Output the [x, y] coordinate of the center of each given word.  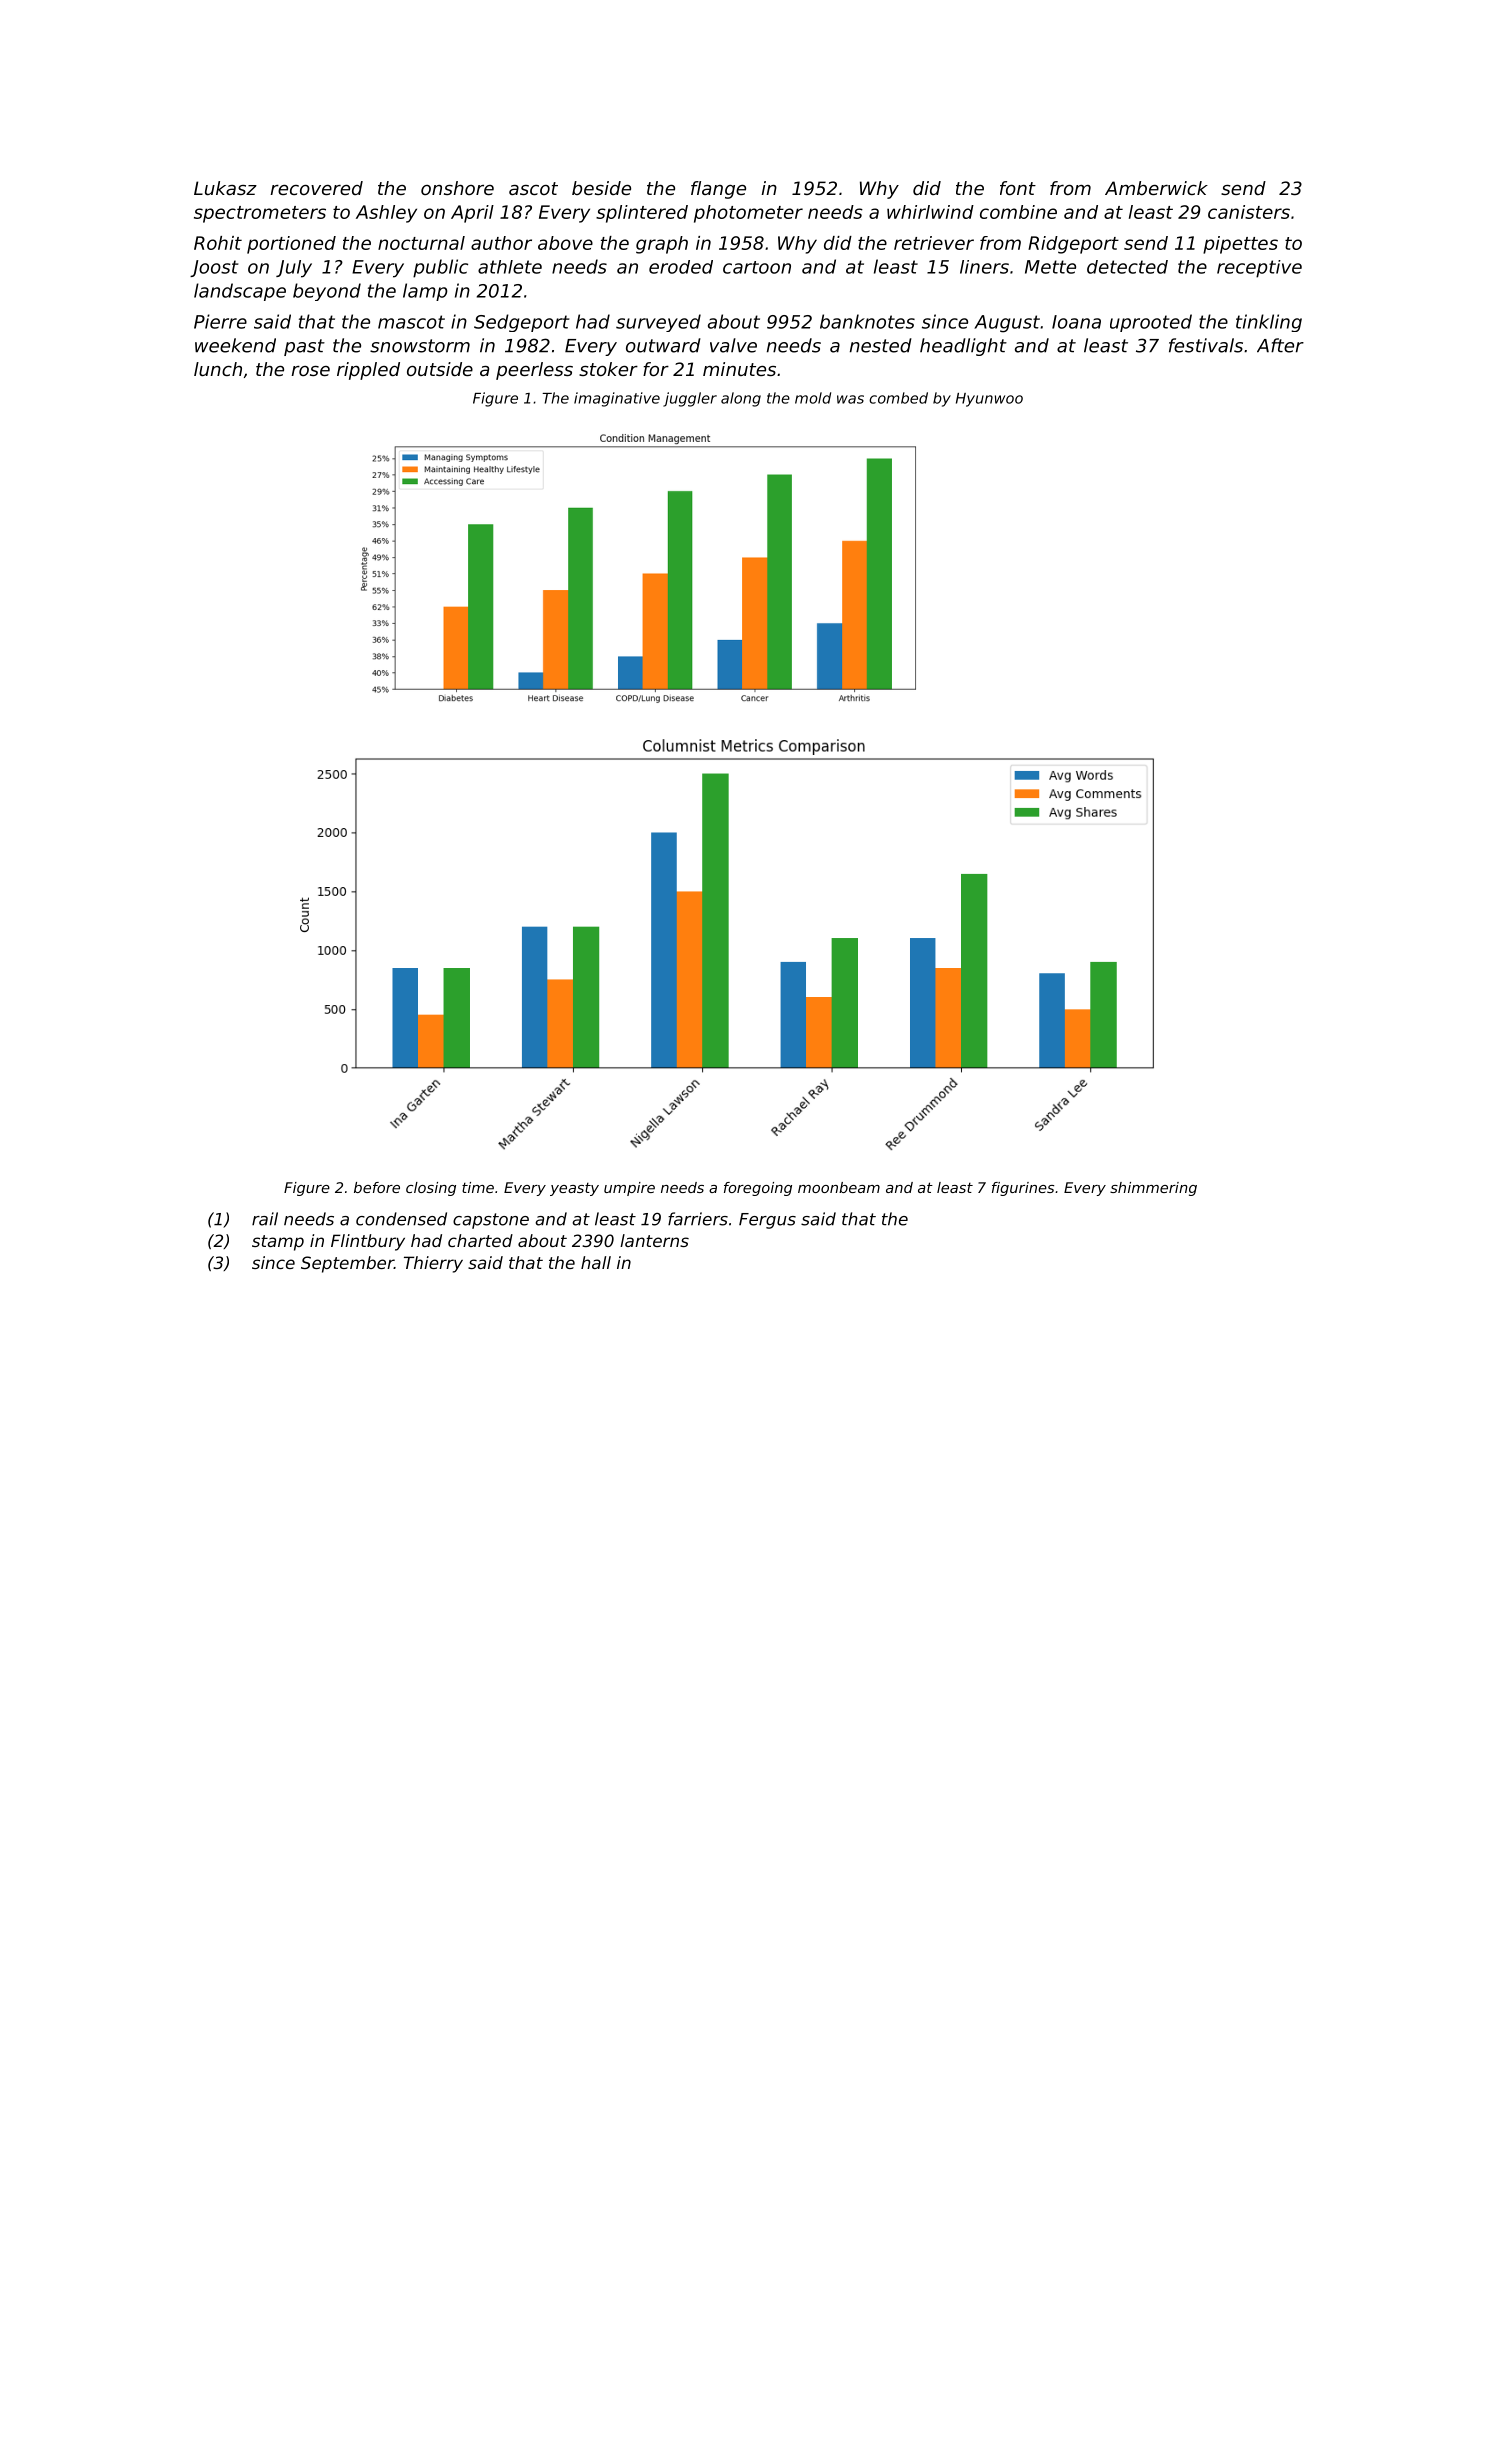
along [741, 399]
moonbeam [839, 1187]
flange [718, 190]
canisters [1249, 212]
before [377, 1187]
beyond [327, 292]
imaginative [617, 399]
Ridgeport [1073, 245]
